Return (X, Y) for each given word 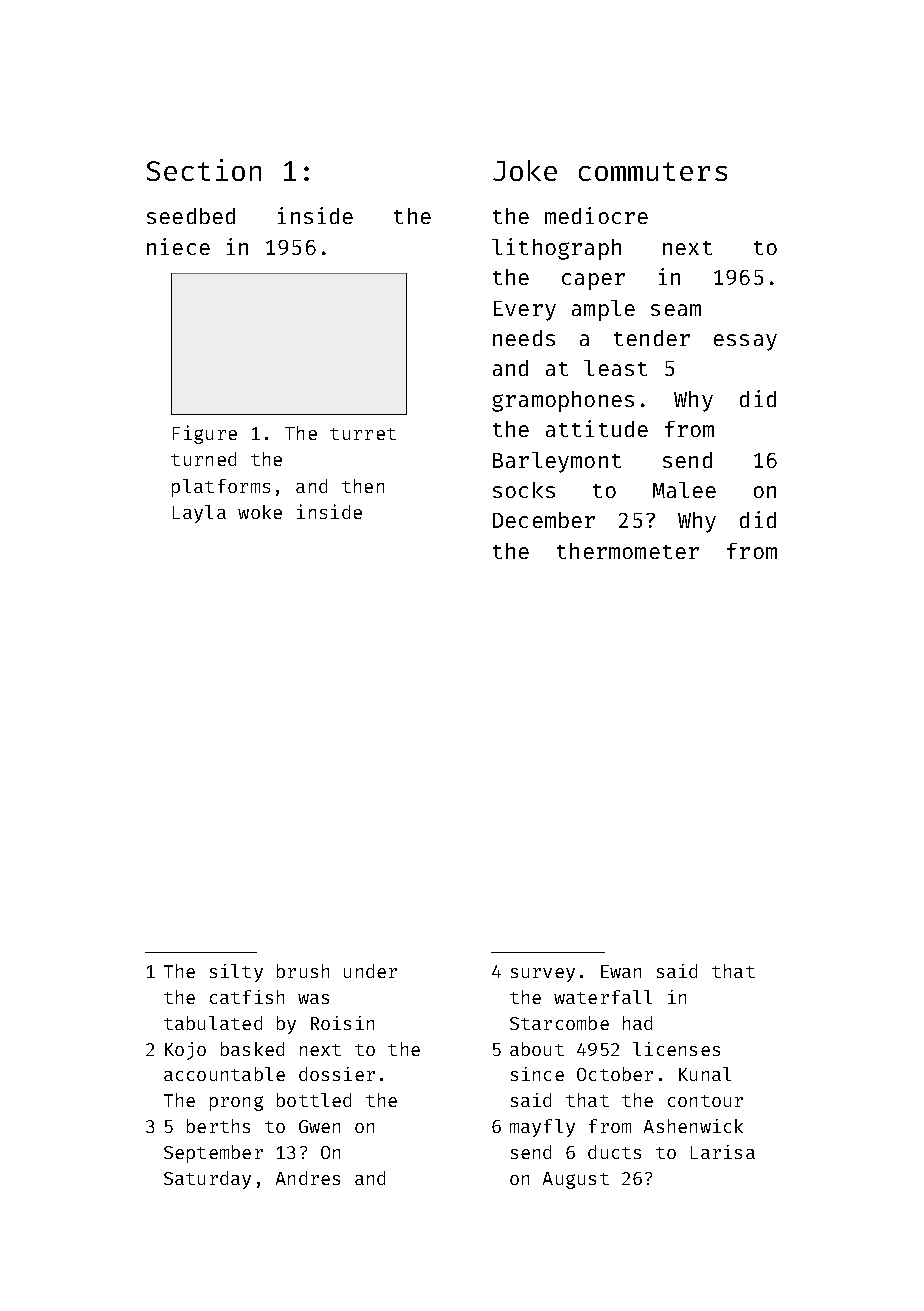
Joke (525, 170)
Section (204, 170)
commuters (653, 171)
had (637, 1023)
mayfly (542, 1128)
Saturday (207, 1180)
